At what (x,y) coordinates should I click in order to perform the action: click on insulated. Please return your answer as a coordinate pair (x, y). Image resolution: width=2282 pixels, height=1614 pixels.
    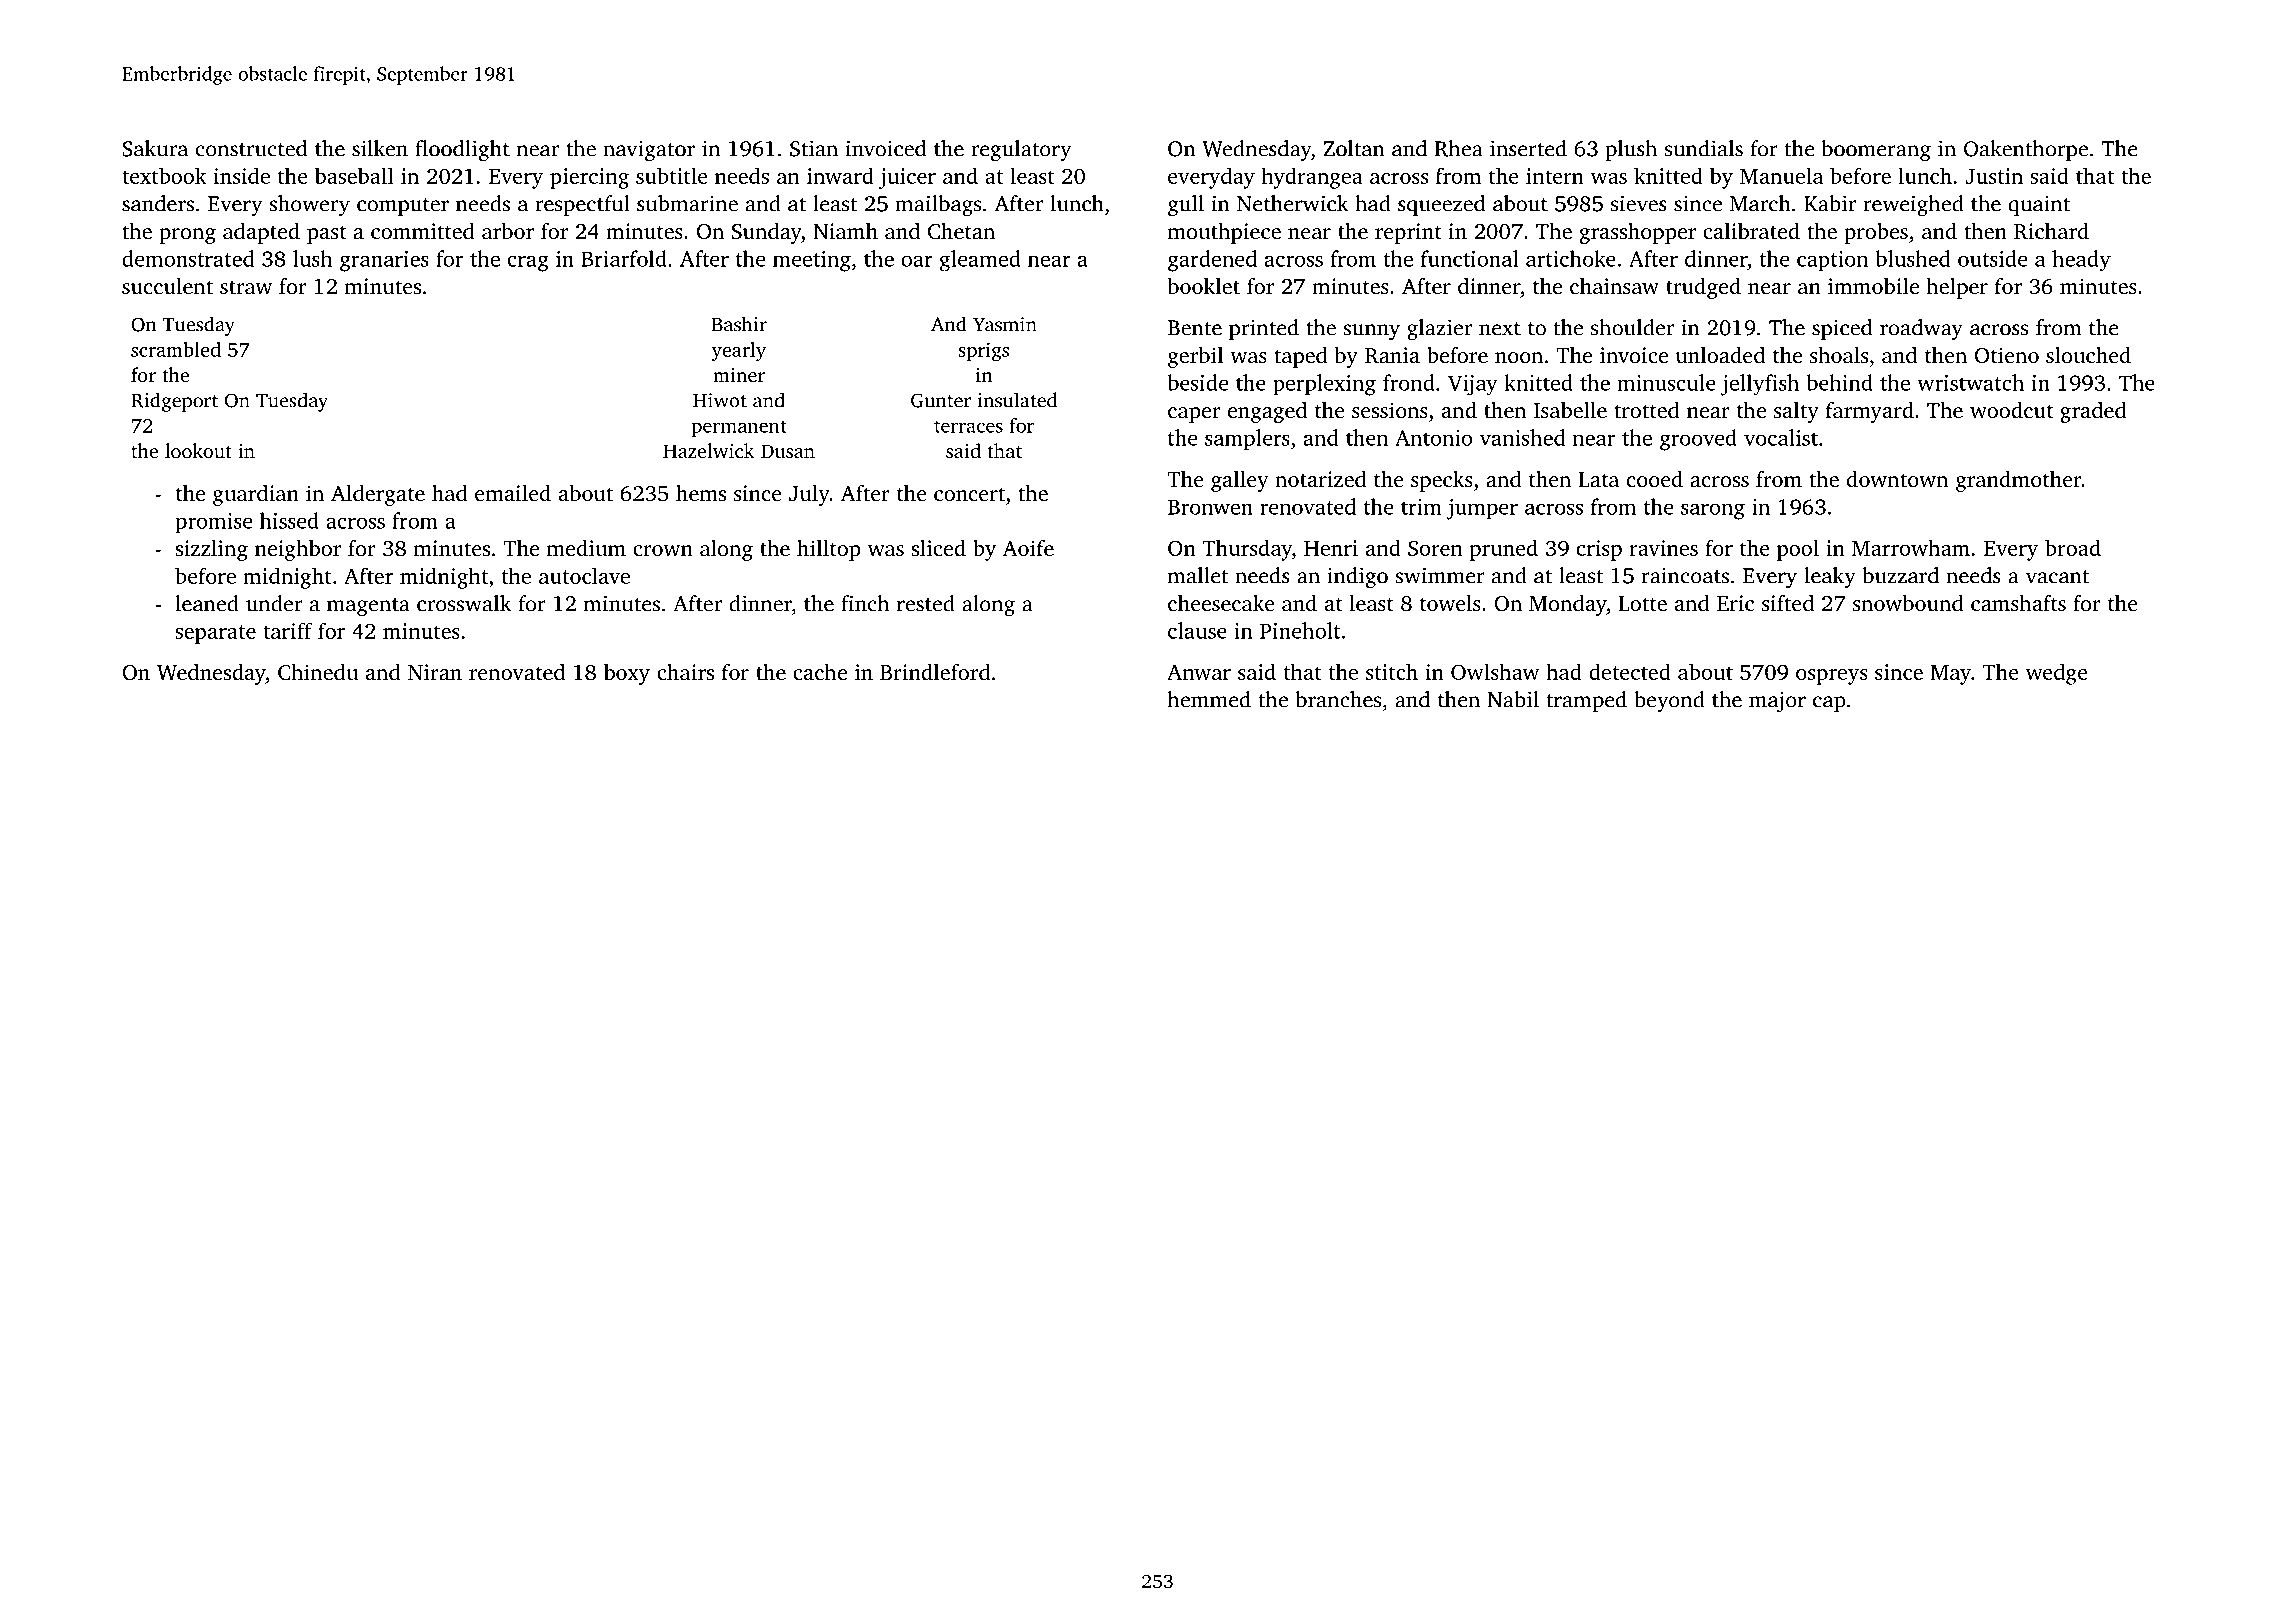
    Looking at the image, I should click on (1017, 400).
